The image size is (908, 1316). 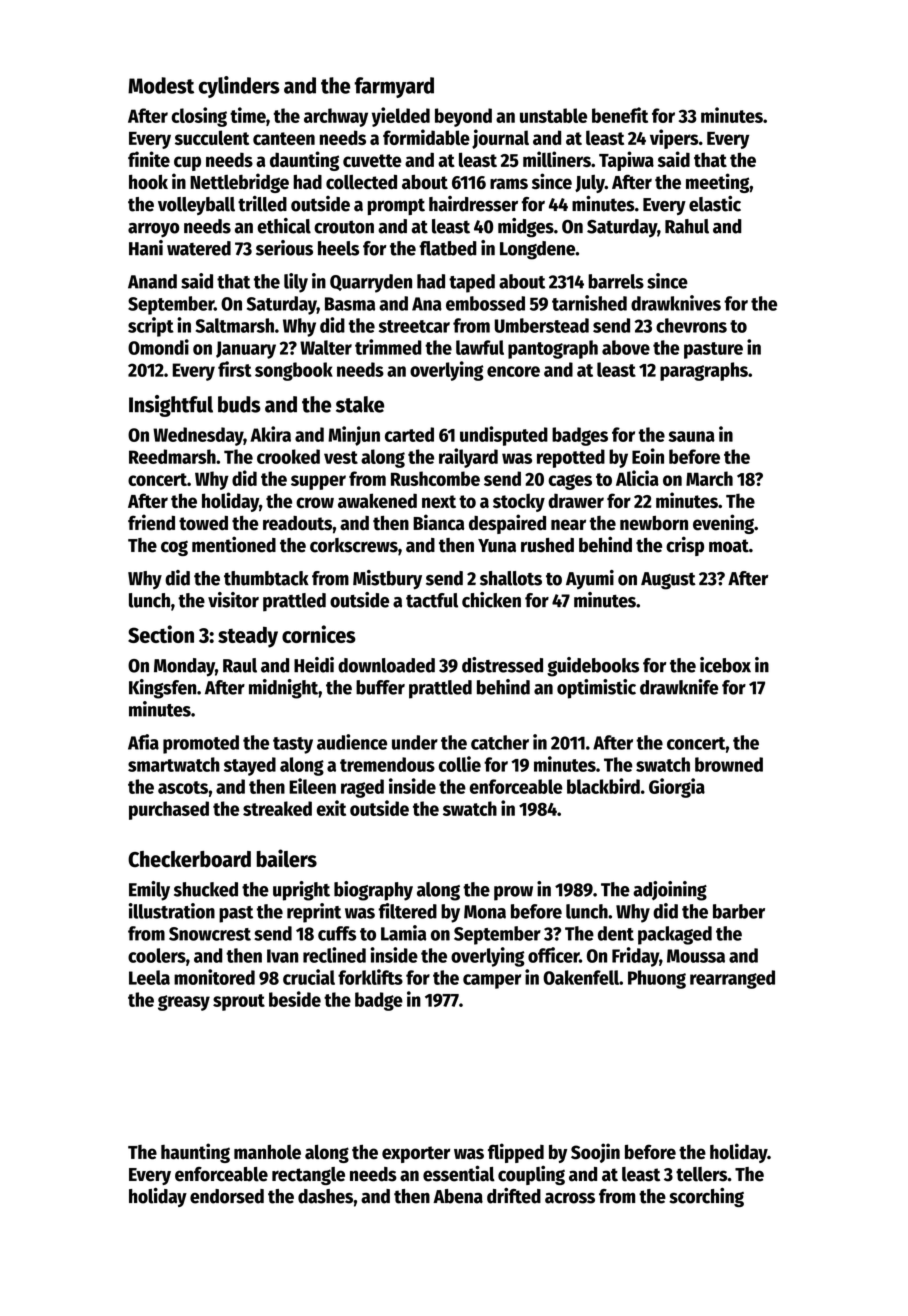 What do you see at coordinates (620, 115) in the document?
I see `benefit` at bounding box center [620, 115].
